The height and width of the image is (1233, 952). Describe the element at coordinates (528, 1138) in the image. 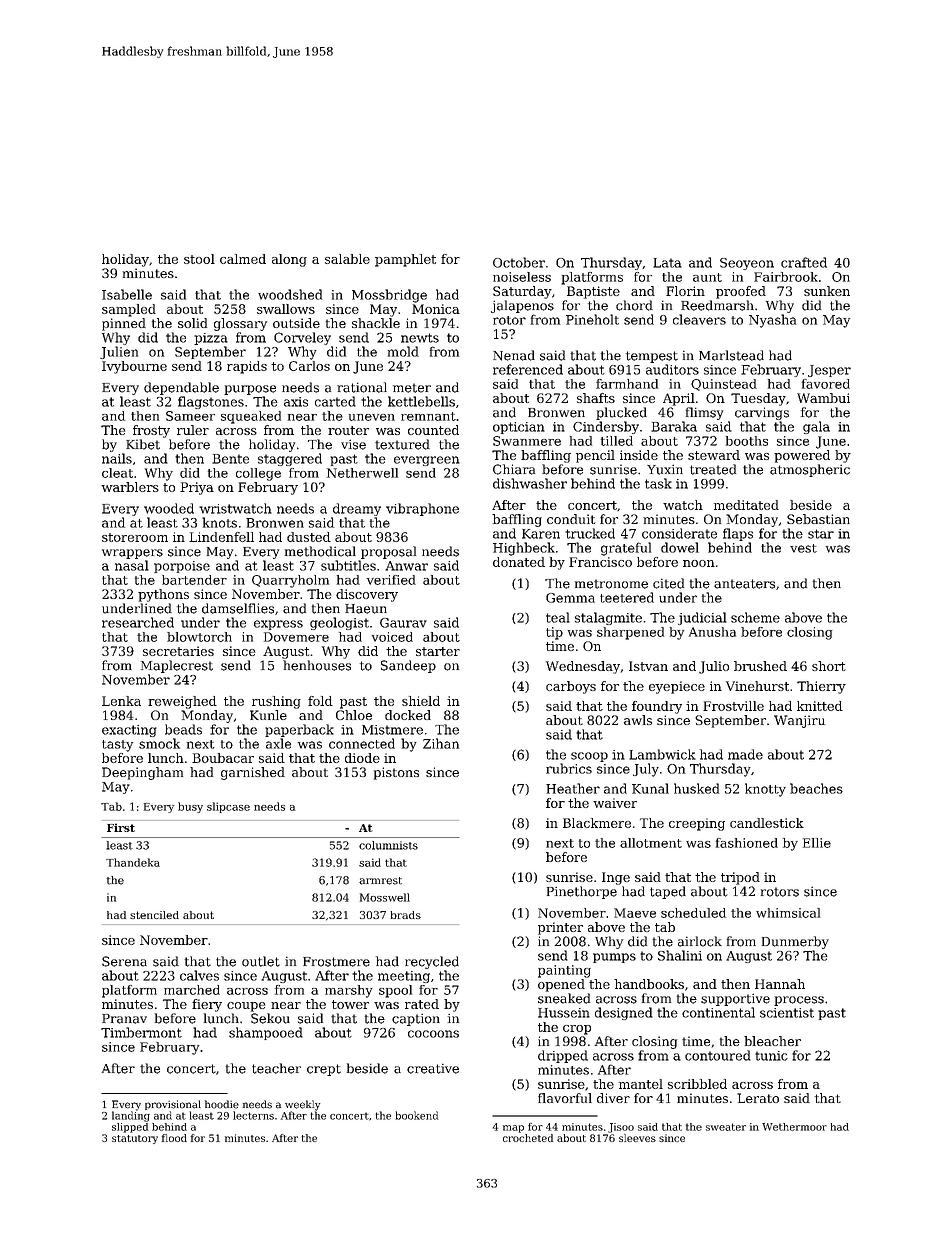

I see `crocheted` at that location.
